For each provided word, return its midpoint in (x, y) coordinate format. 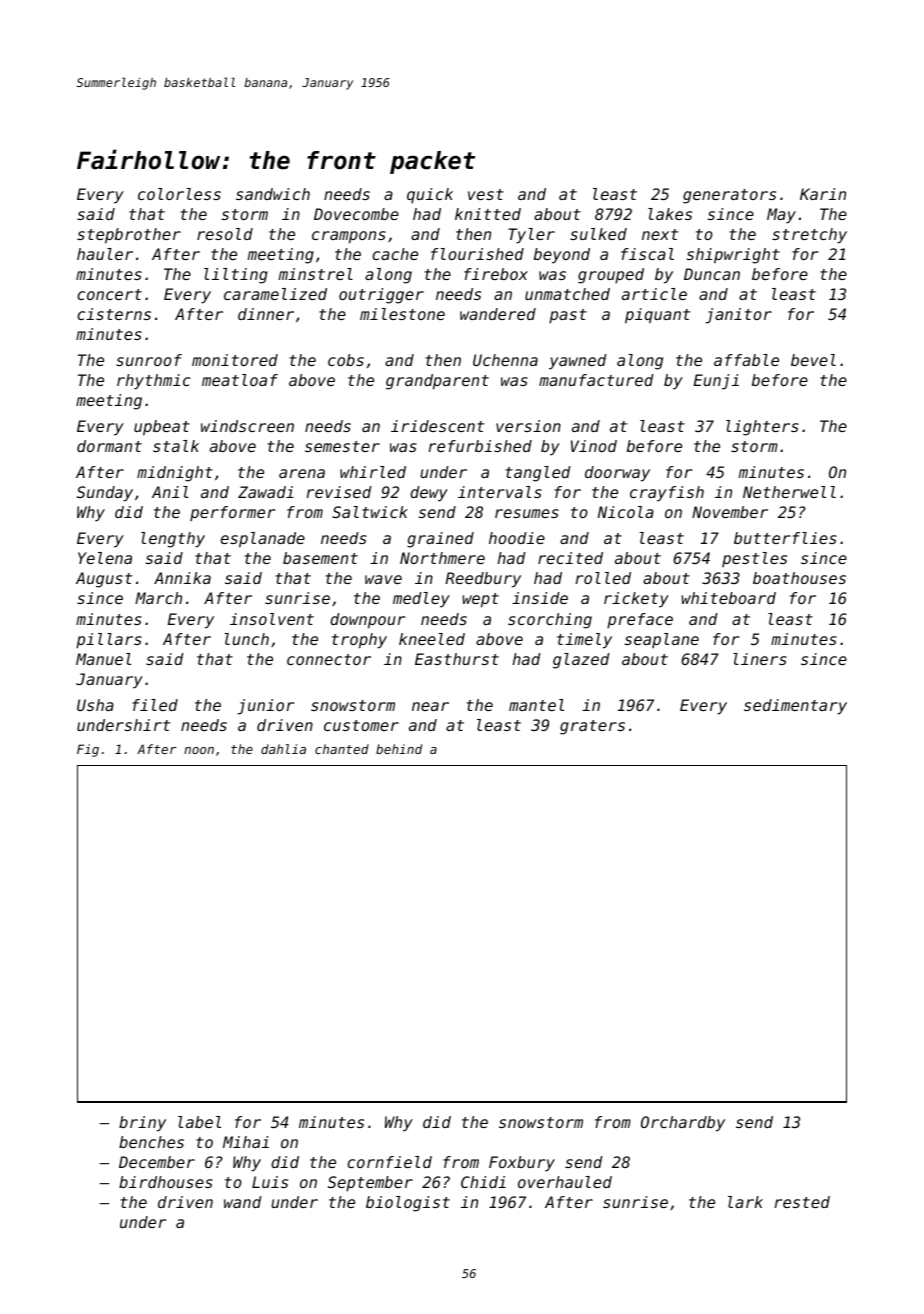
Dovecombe (356, 214)
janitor (738, 316)
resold (225, 234)
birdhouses (166, 1182)
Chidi (483, 1182)
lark (745, 1202)
